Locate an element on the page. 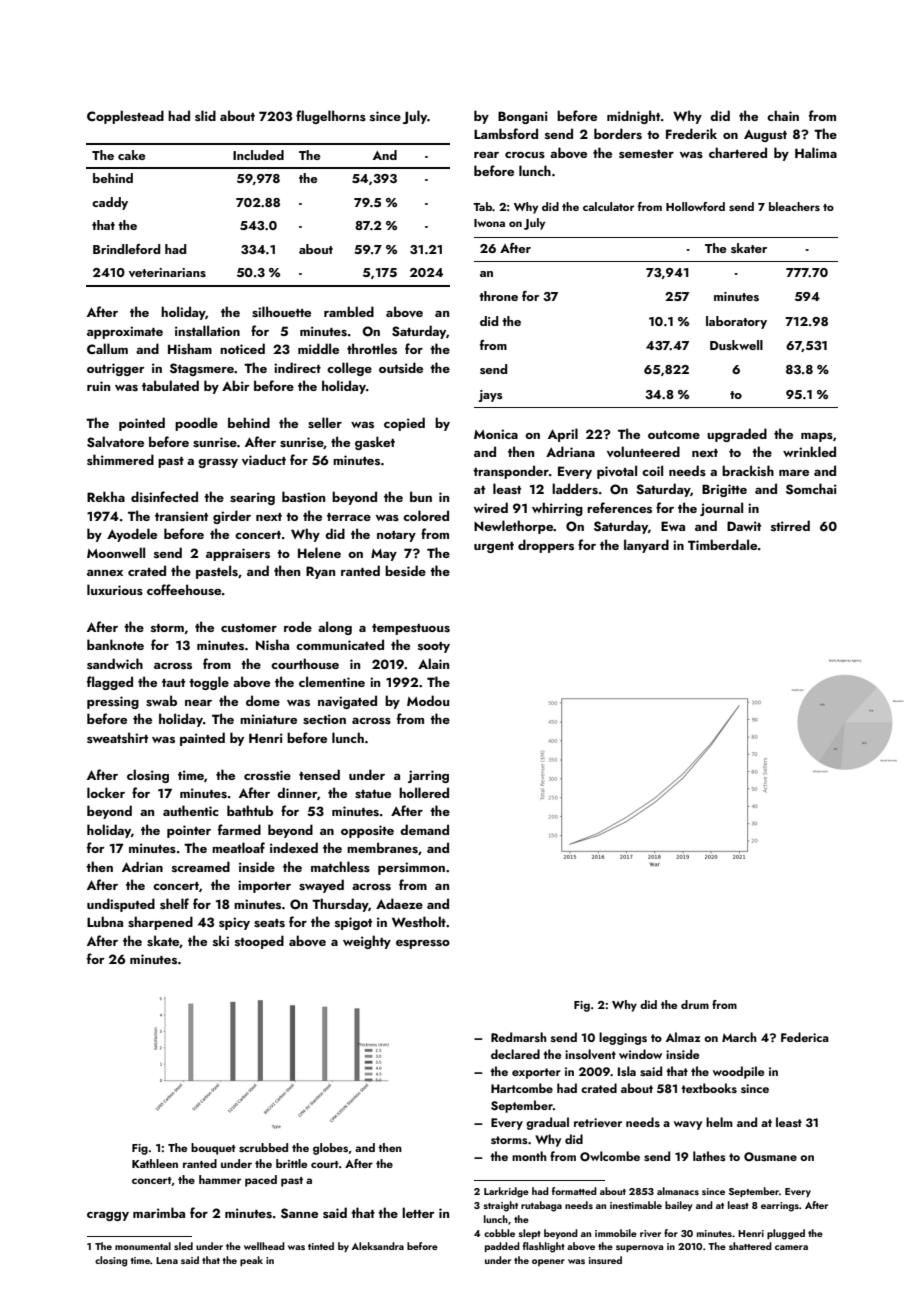  taut is located at coordinates (173, 683).
